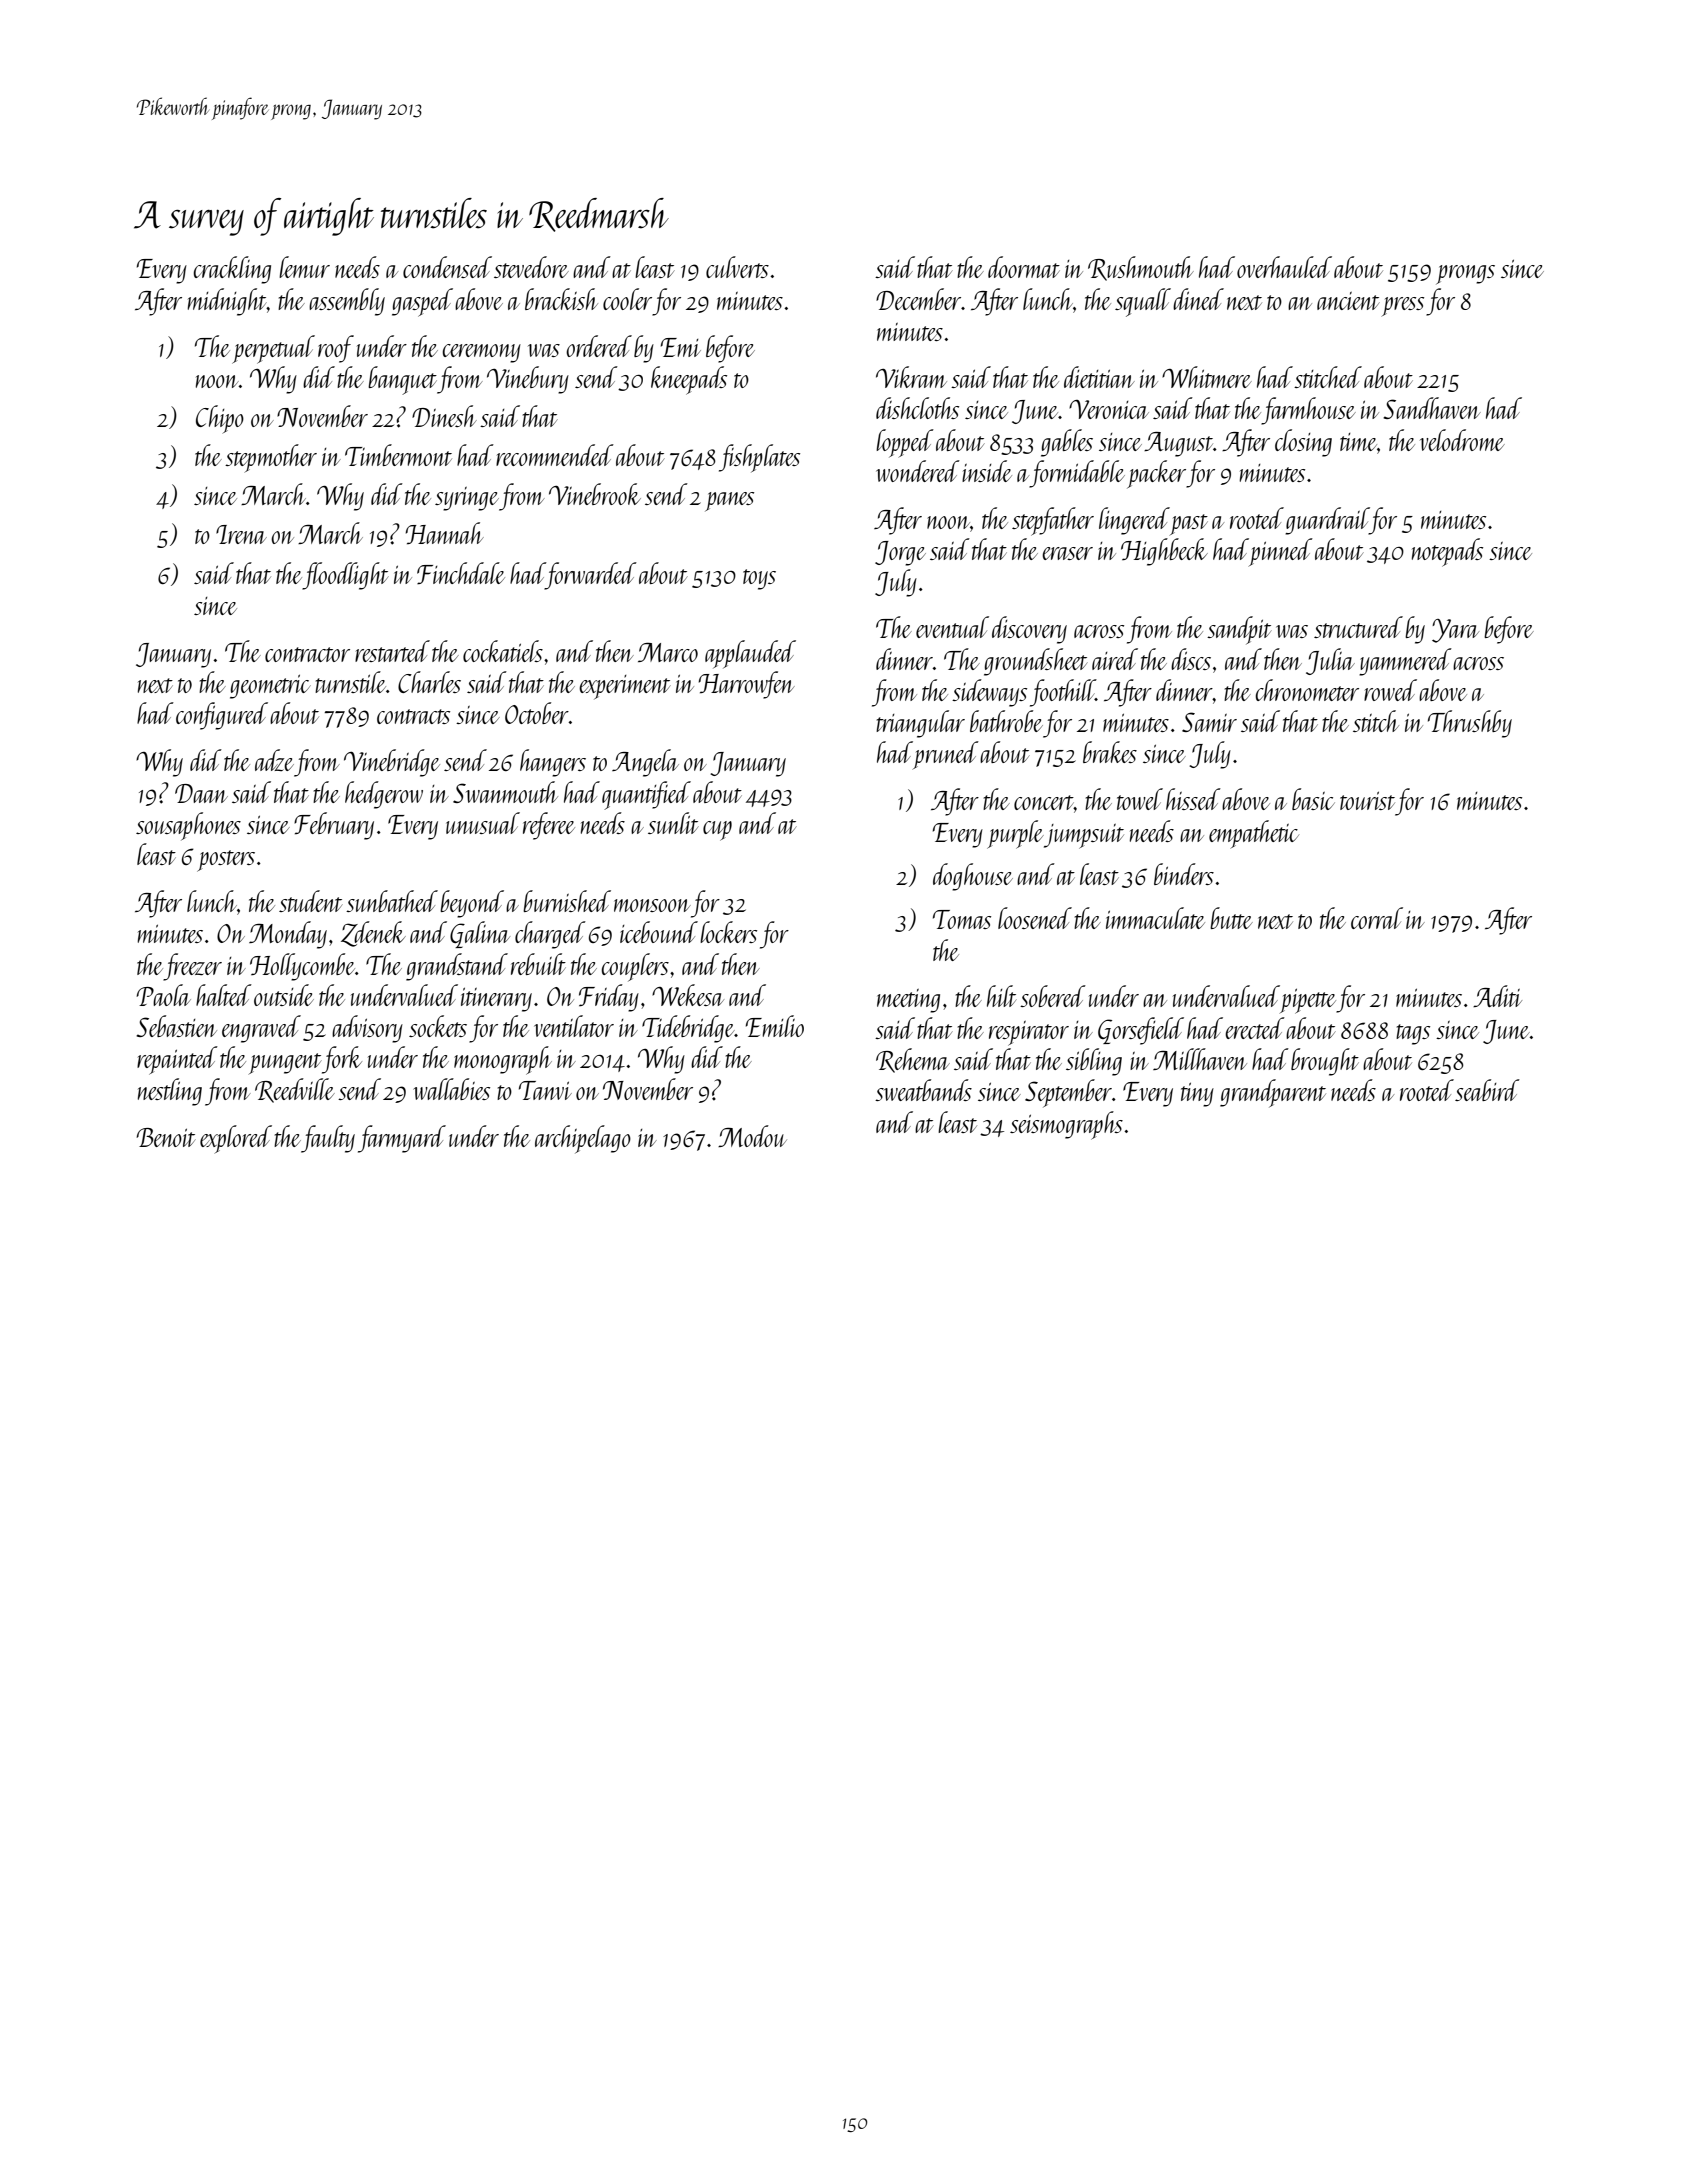 This screenshot has height=2178, width=1683. I want to click on farmyard, so click(402, 1139).
